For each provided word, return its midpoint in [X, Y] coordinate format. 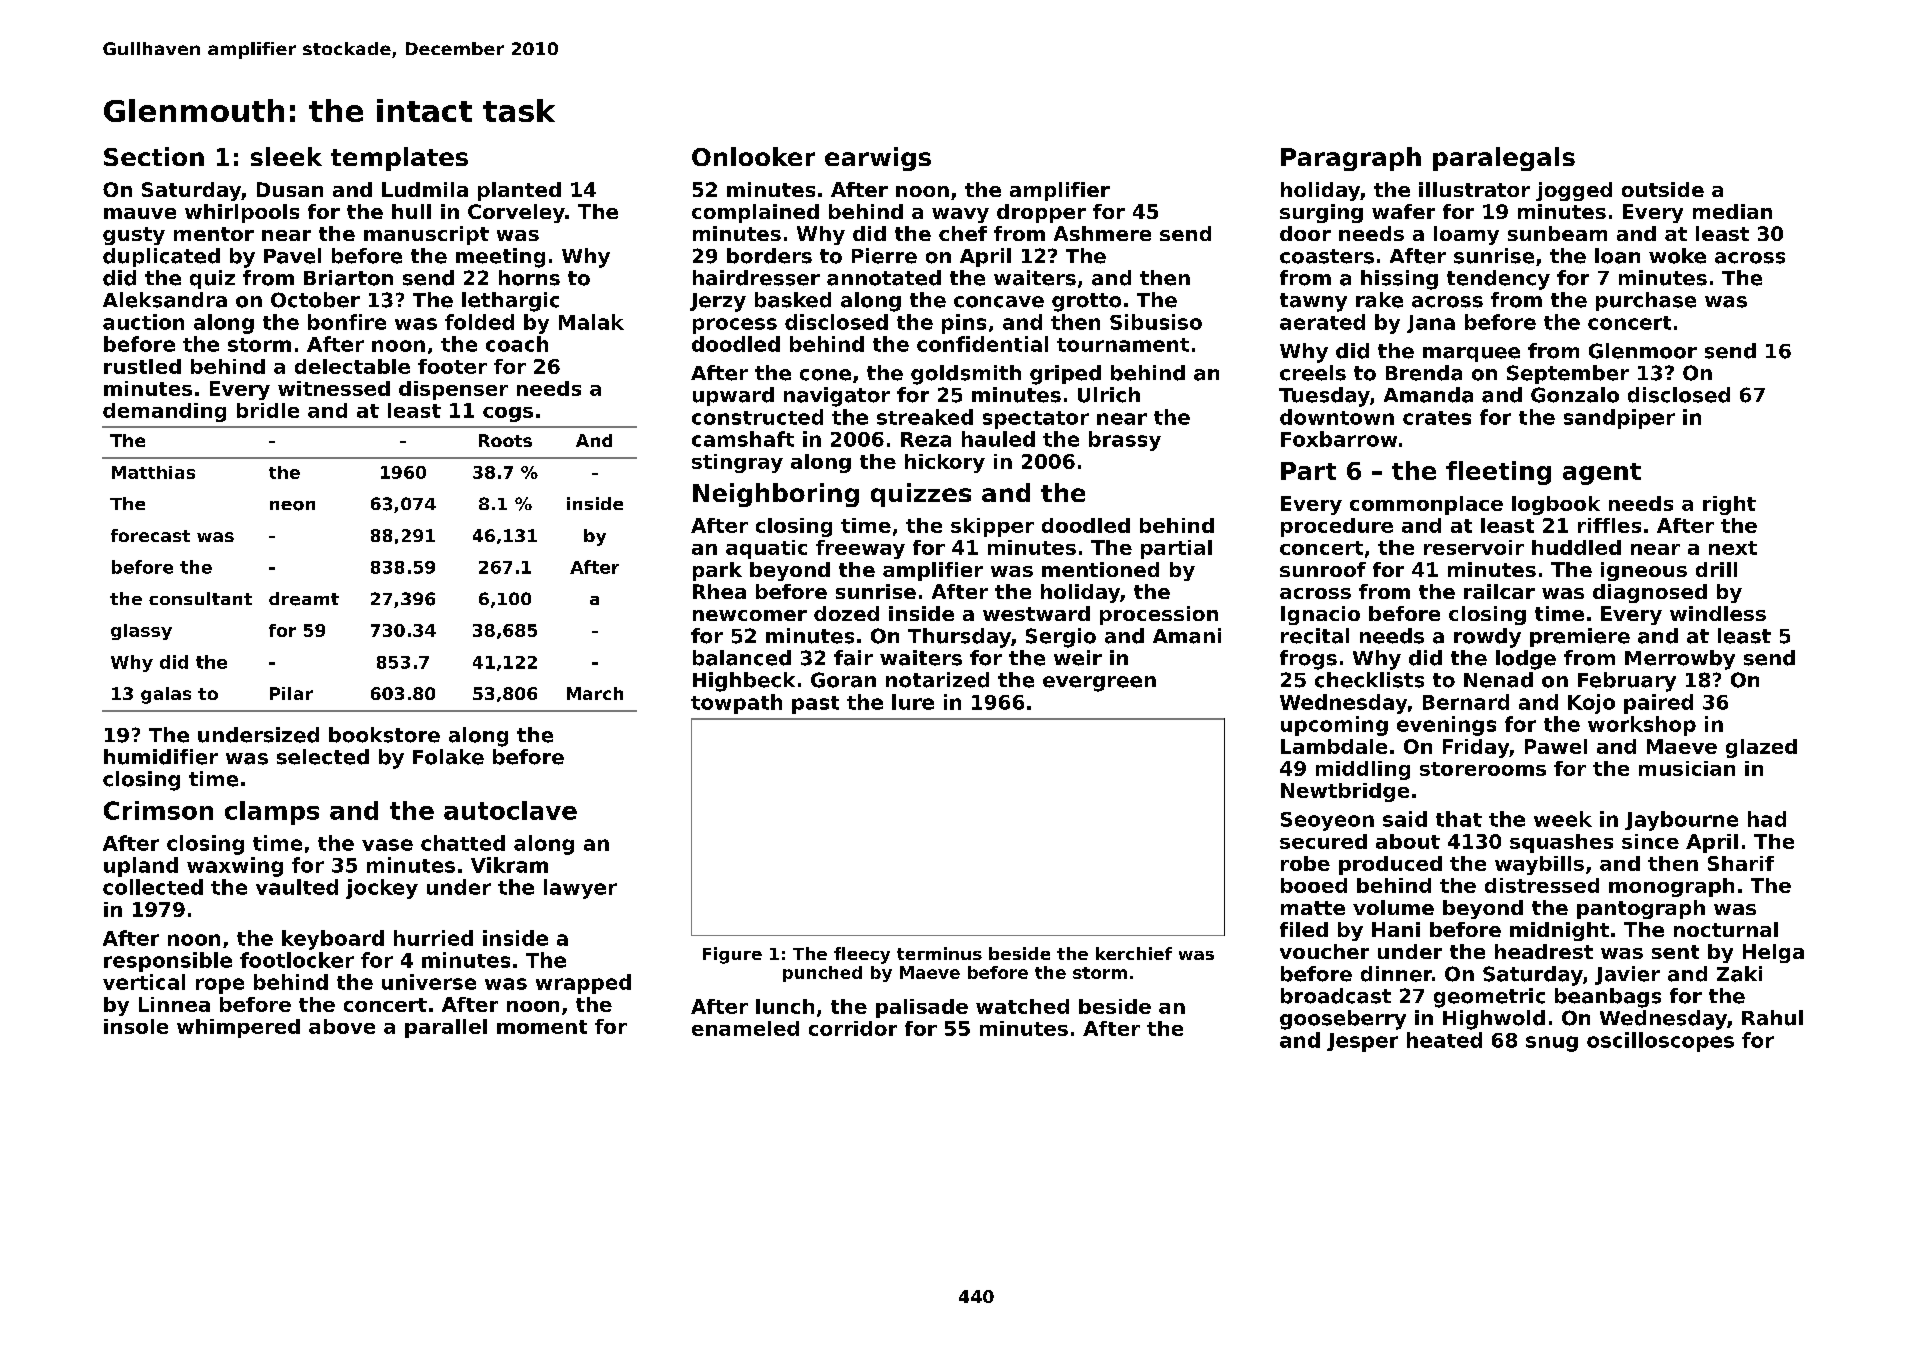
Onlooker [753, 156]
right [1729, 505]
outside [1663, 189]
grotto [1086, 302]
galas [166, 695]
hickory [945, 463]
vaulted [297, 887]
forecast [150, 535]
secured [1323, 841]
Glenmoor [1643, 351]
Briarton [348, 278]
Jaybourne [1681, 821]
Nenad [1498, 680]
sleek [286, 156]
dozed [846, 613]
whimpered [238, 1028]
